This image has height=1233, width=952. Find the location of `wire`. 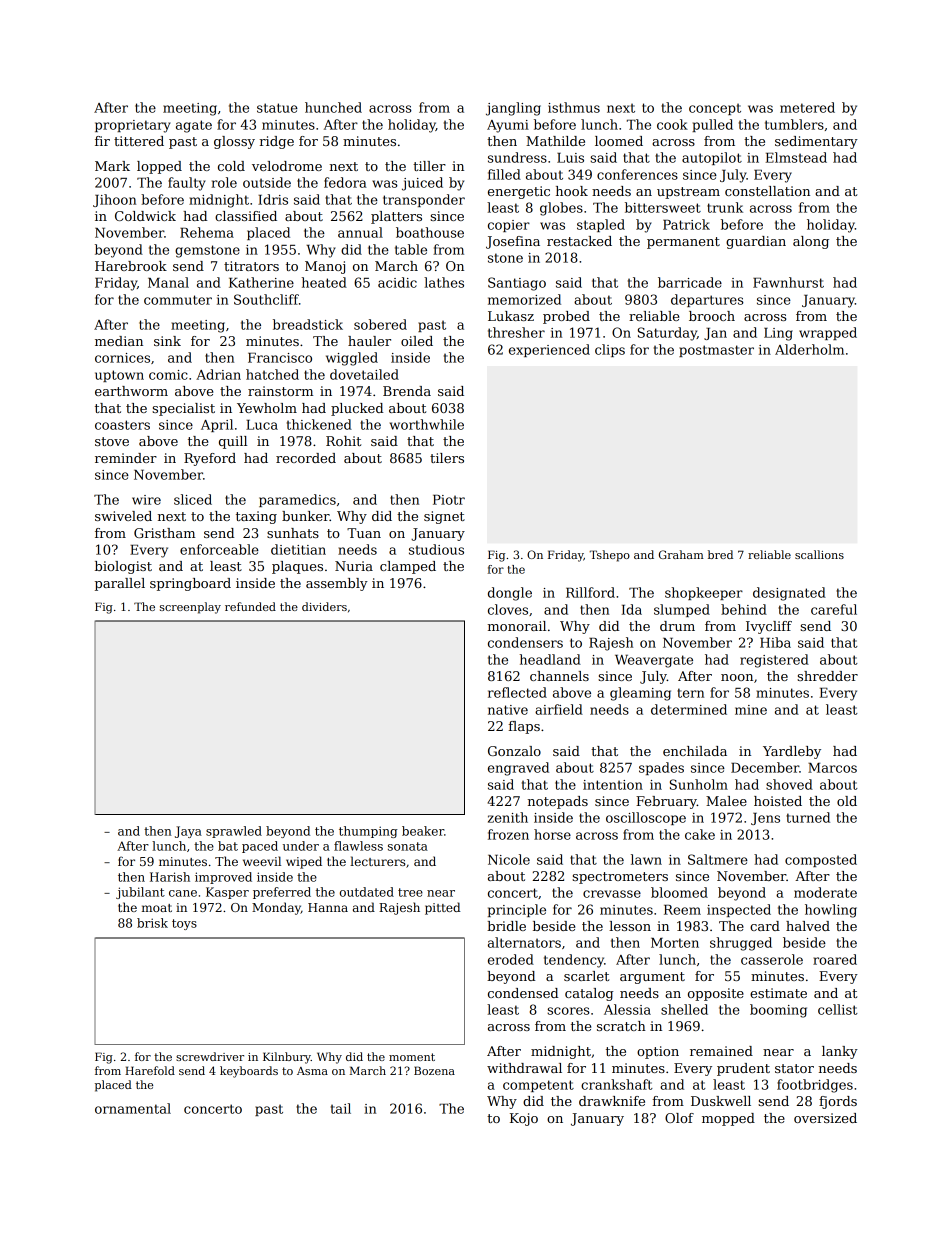

wire is located at coordinates (146, 500).
